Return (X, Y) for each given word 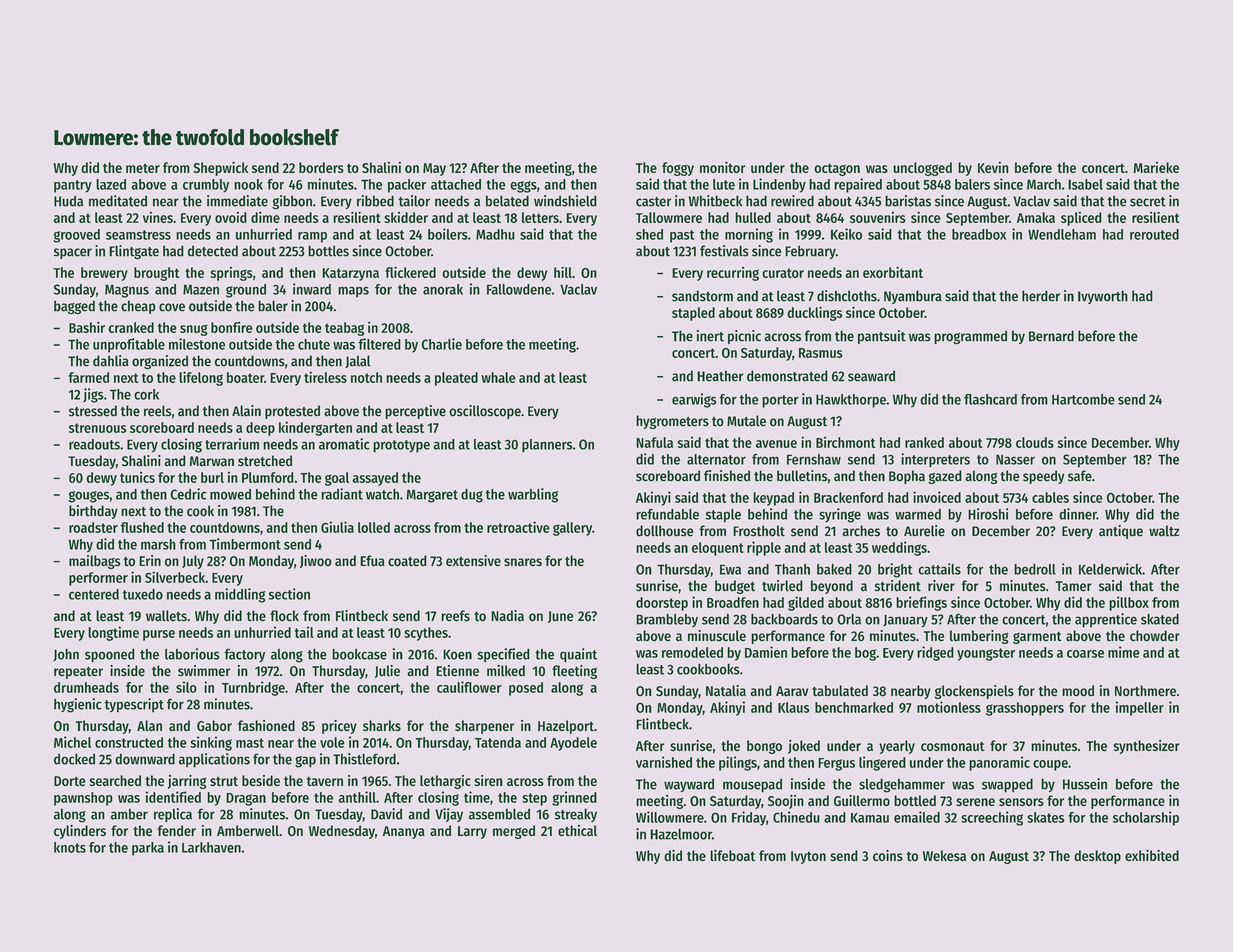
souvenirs (878, 217)
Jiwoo (316, 561)
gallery (572, 529)
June (560, 617)
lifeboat (732, 855)
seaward (871, 376)
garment (1037, 638)
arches (861, 531)
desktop (1097, 857)
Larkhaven (211, 847)
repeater (78, 673)
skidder (406, 217)
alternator (716, 459)
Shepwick (220, 169)
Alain (246, 411)
